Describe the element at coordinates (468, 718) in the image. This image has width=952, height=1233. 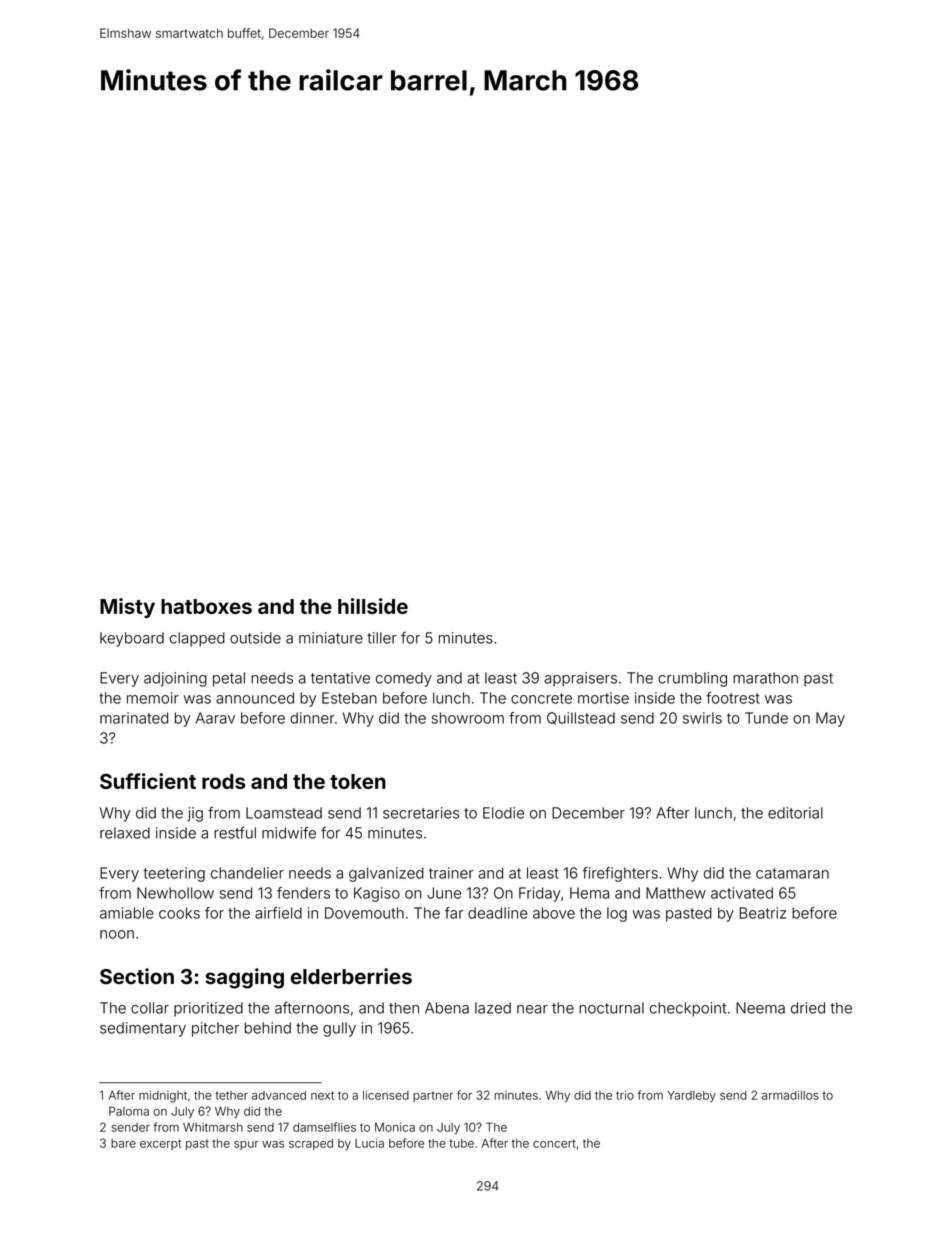
I see `showroom` at that location.
